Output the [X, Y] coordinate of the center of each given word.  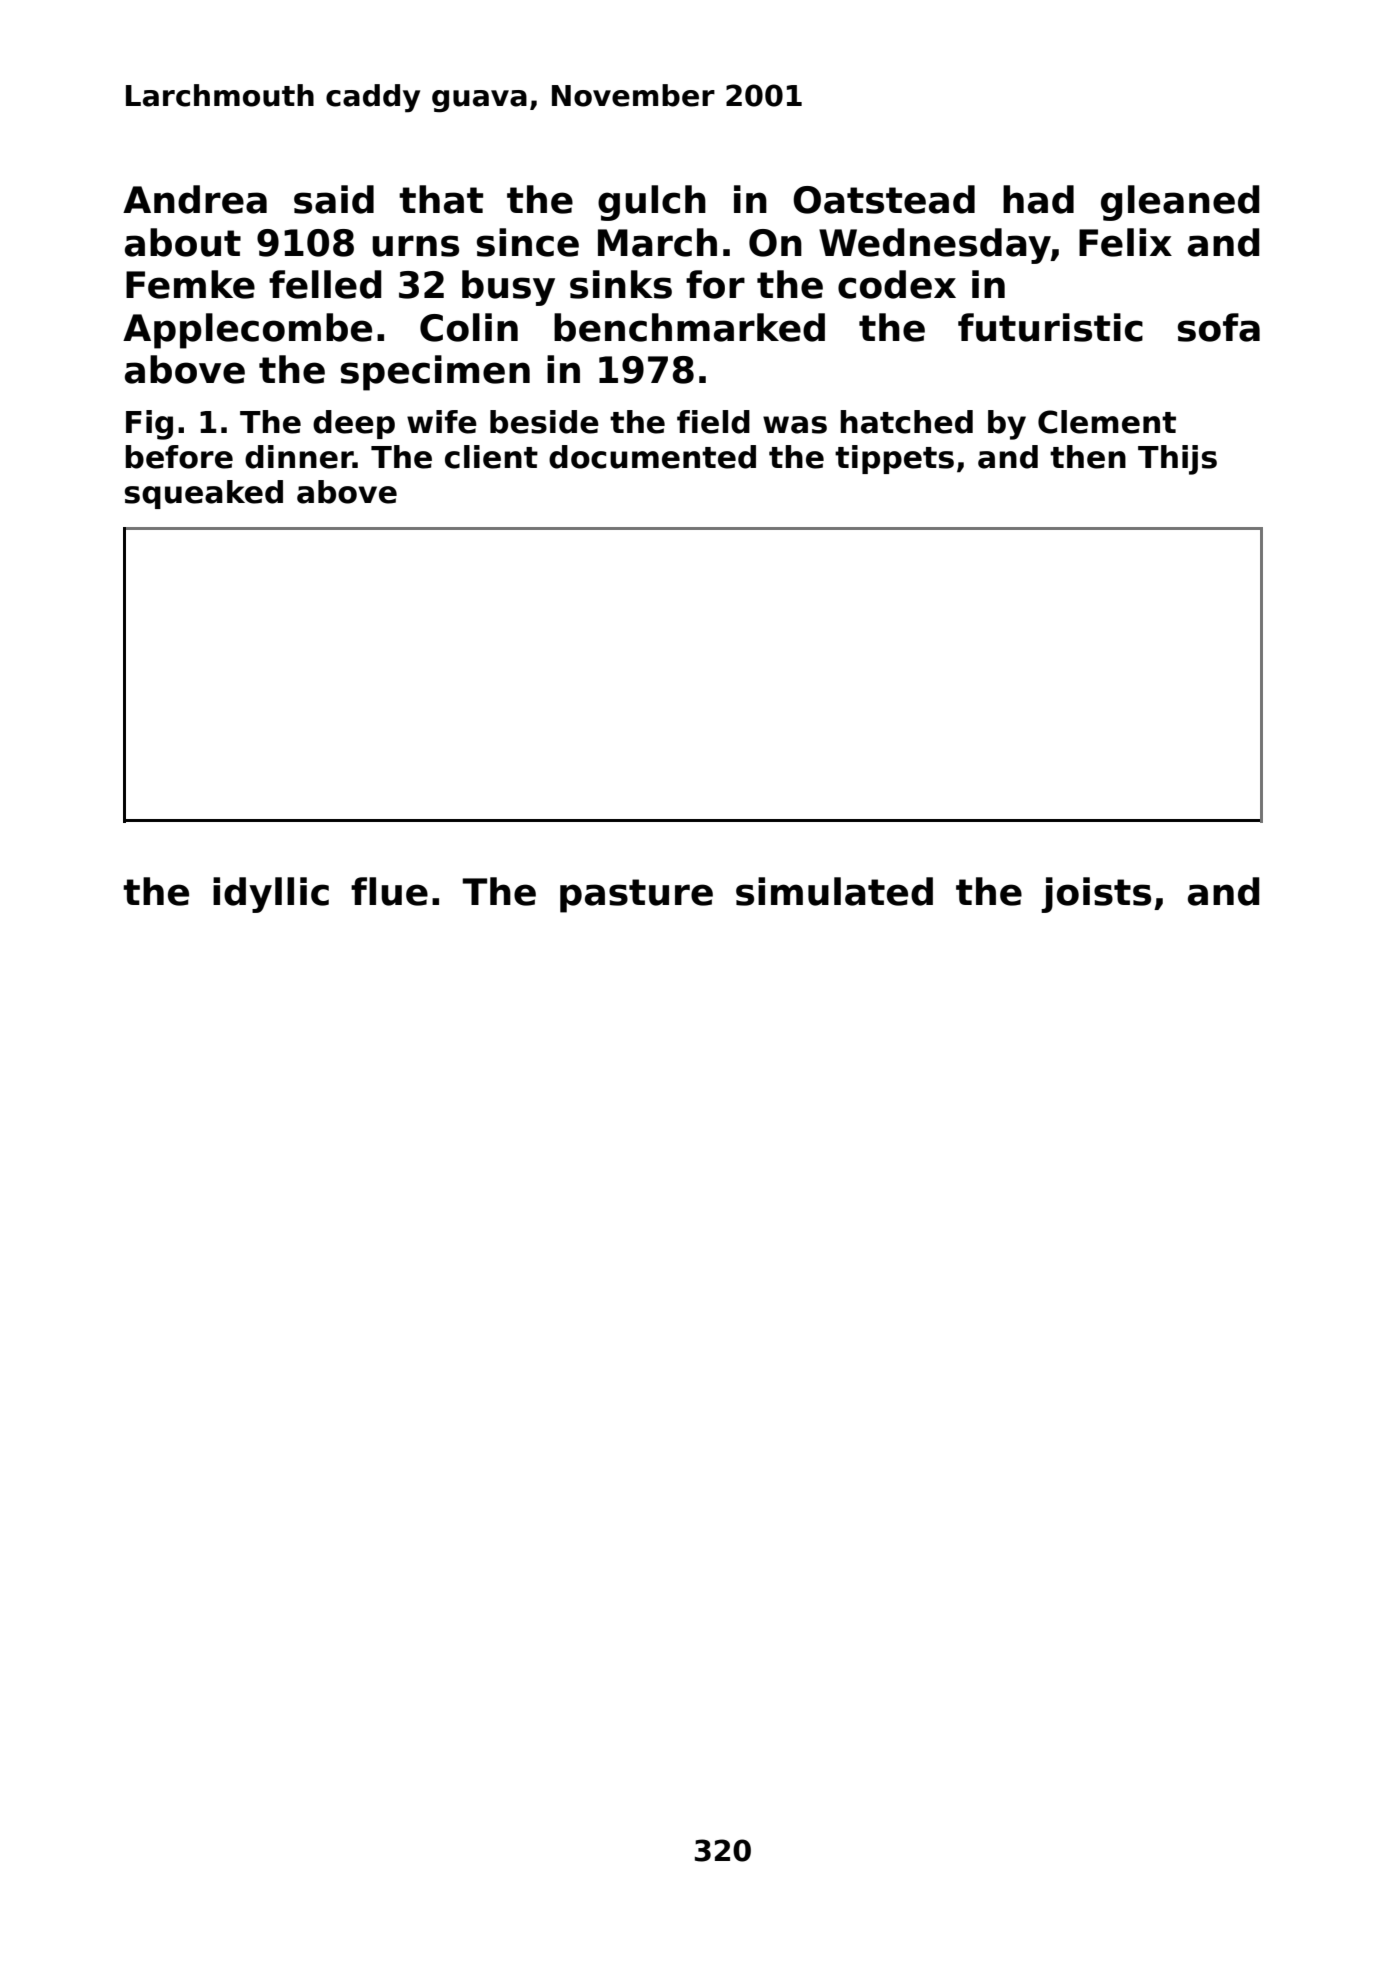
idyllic [271, 895]
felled [325, 284]
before [179, 457]
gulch [652, 203]
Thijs [1177, 460]
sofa [1219, 327]
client [491, 457]
